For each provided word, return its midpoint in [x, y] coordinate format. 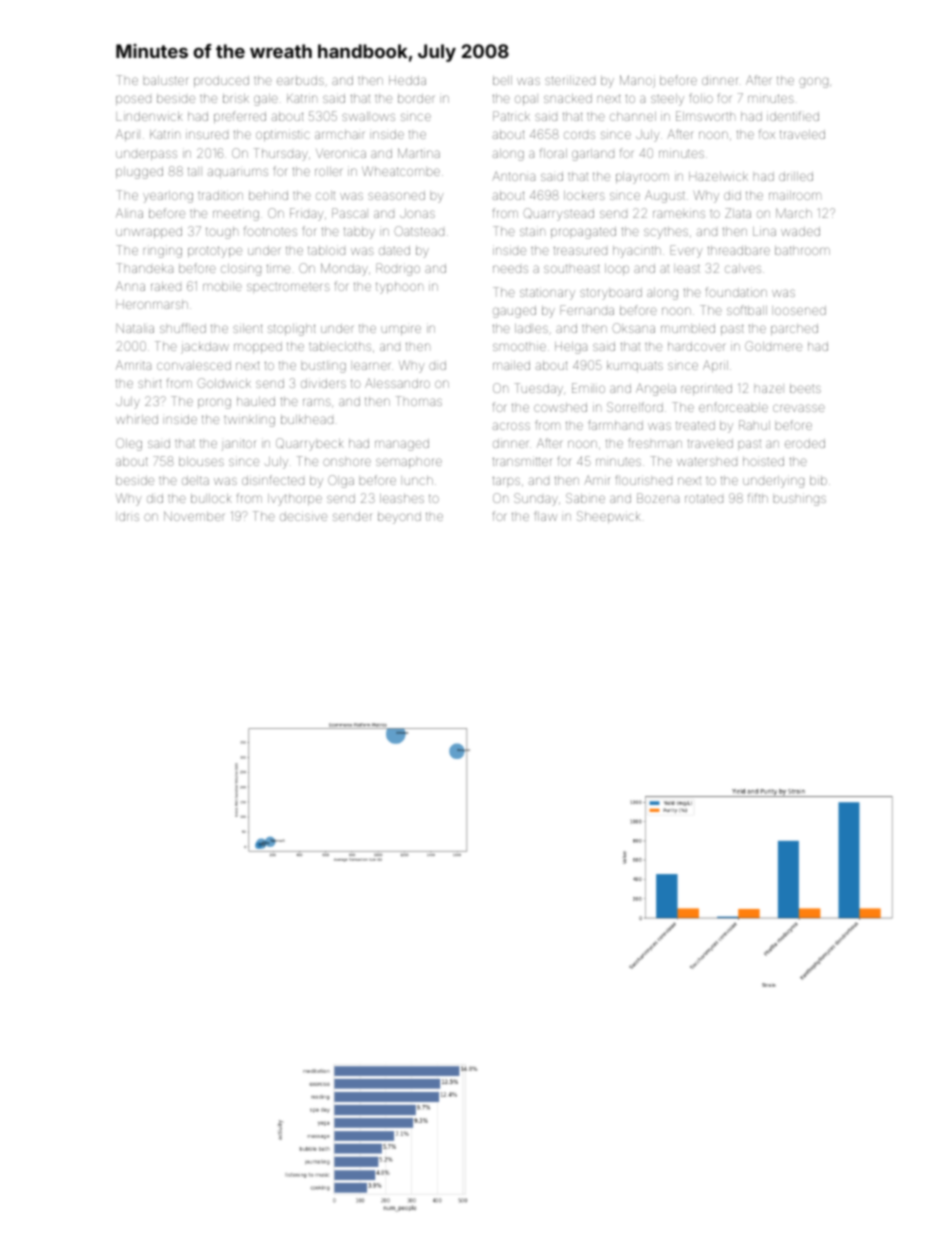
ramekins [679, 213]
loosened [800, 310]
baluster [166, 80]
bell [502, 80]
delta [195, 480]
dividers [323, 383]
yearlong [168, 197]
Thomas [419, 401]
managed [402, 445]
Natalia [135, 328]
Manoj [637, 81]
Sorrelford [635, 407]
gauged [514, 312]
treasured [580, 250]
